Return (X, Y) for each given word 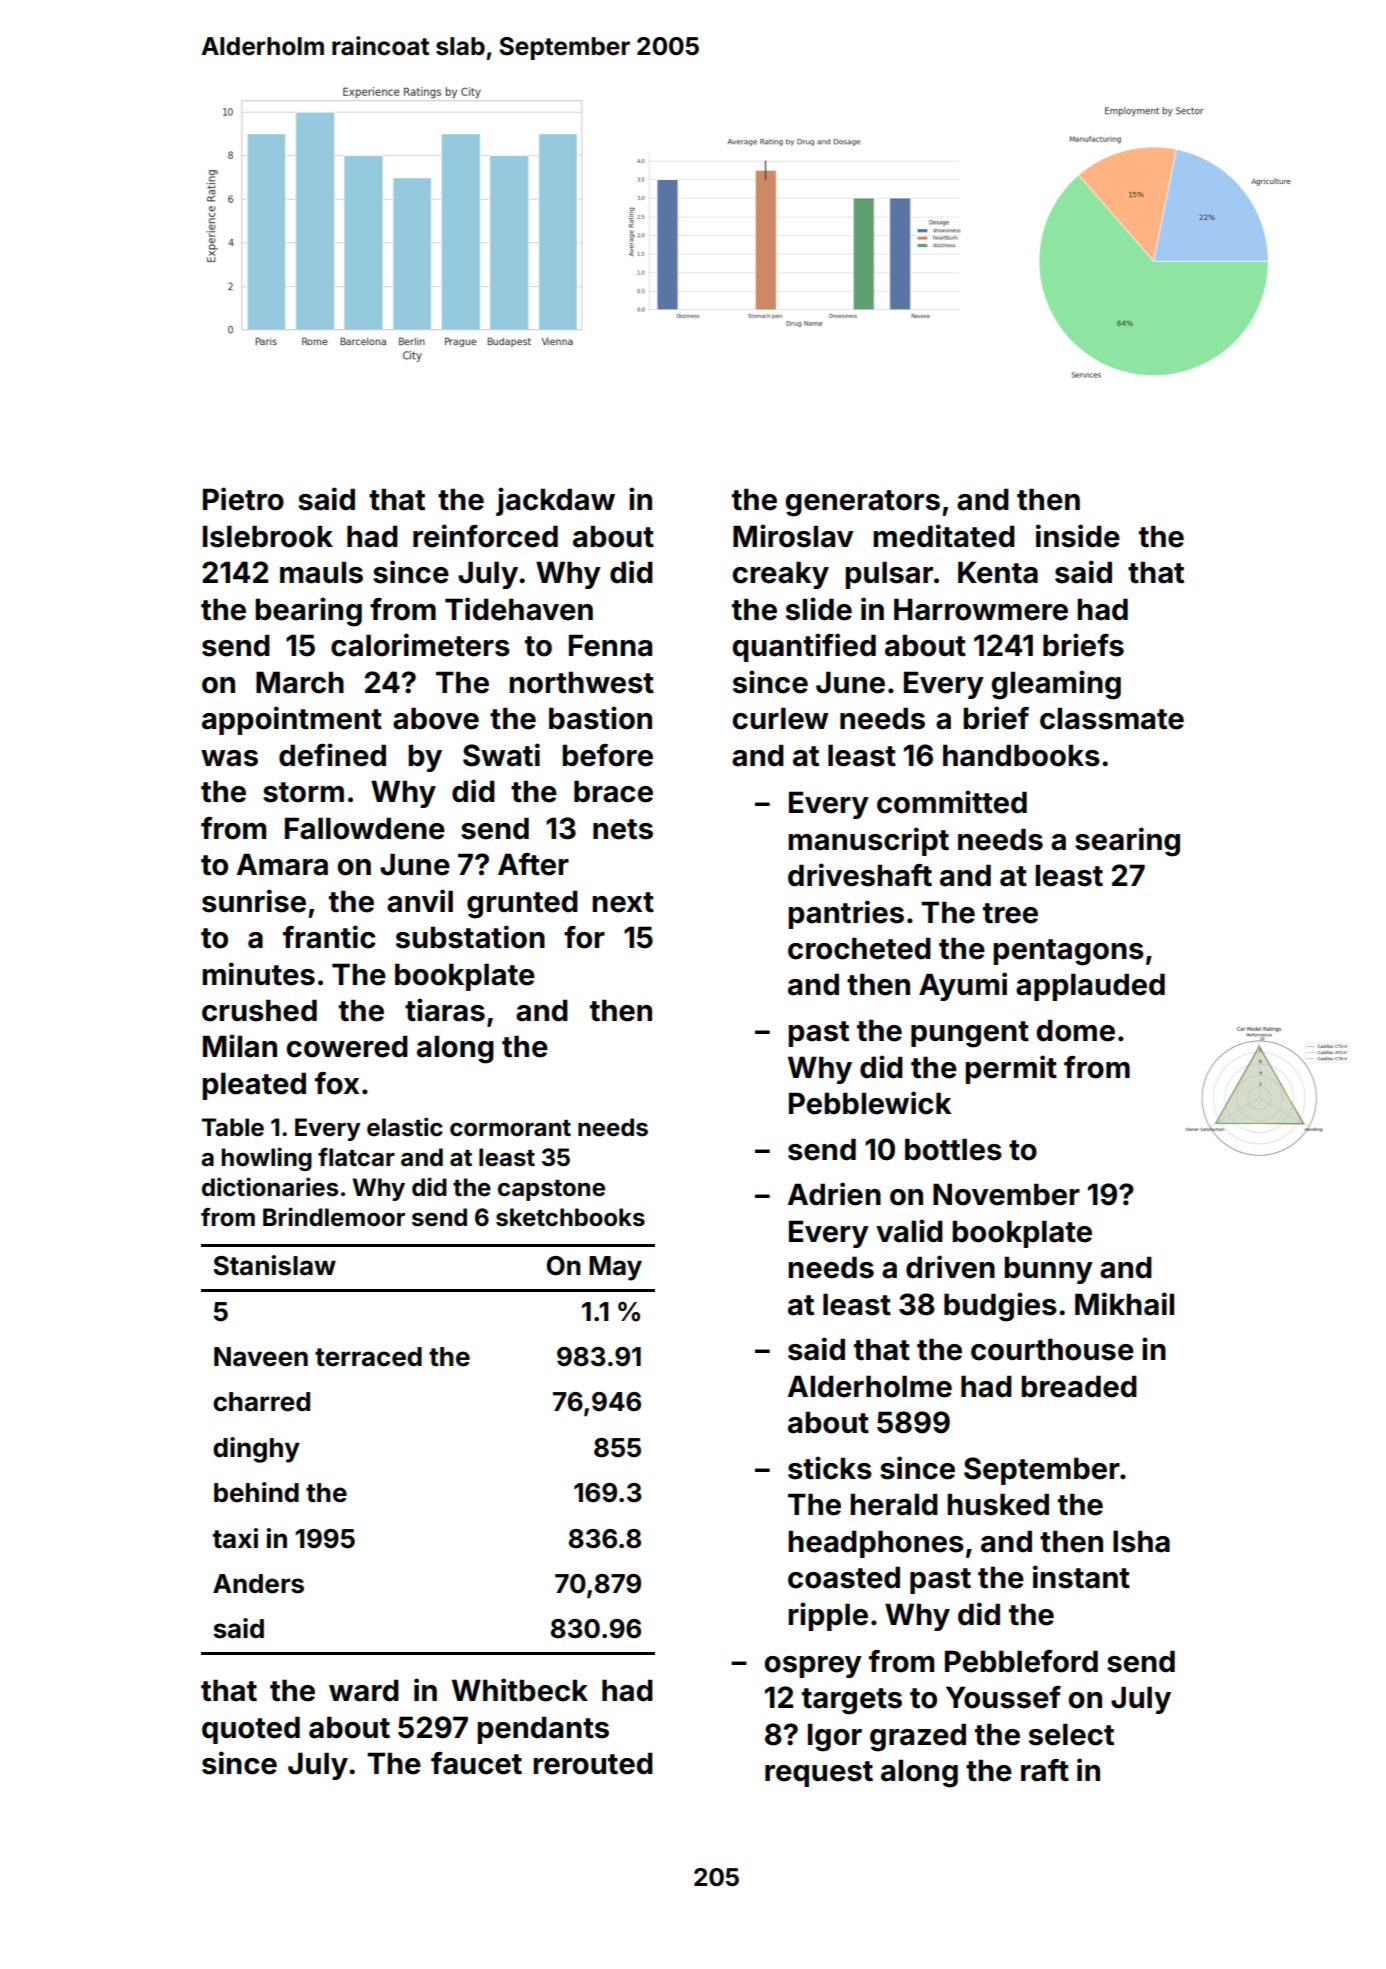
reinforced (485, 536)
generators (863, 503)
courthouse (1052, 1349)
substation (470, 937)
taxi (235, 1538)
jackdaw (555, 501)
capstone (551, 1190)
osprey (813, 1667)
